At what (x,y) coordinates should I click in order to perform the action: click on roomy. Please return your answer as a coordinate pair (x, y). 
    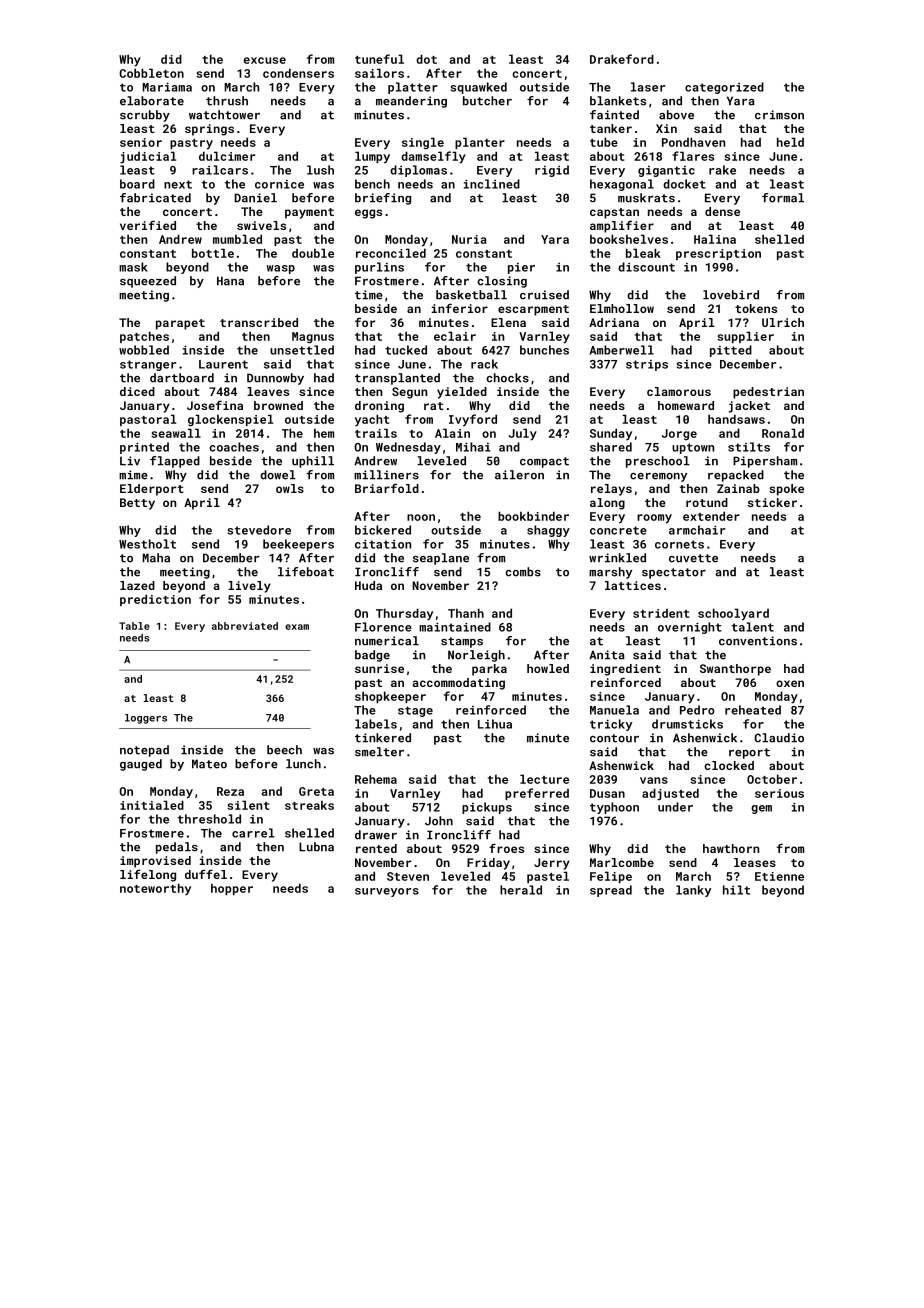
    Looking at the image, I should click on (654, 519).
